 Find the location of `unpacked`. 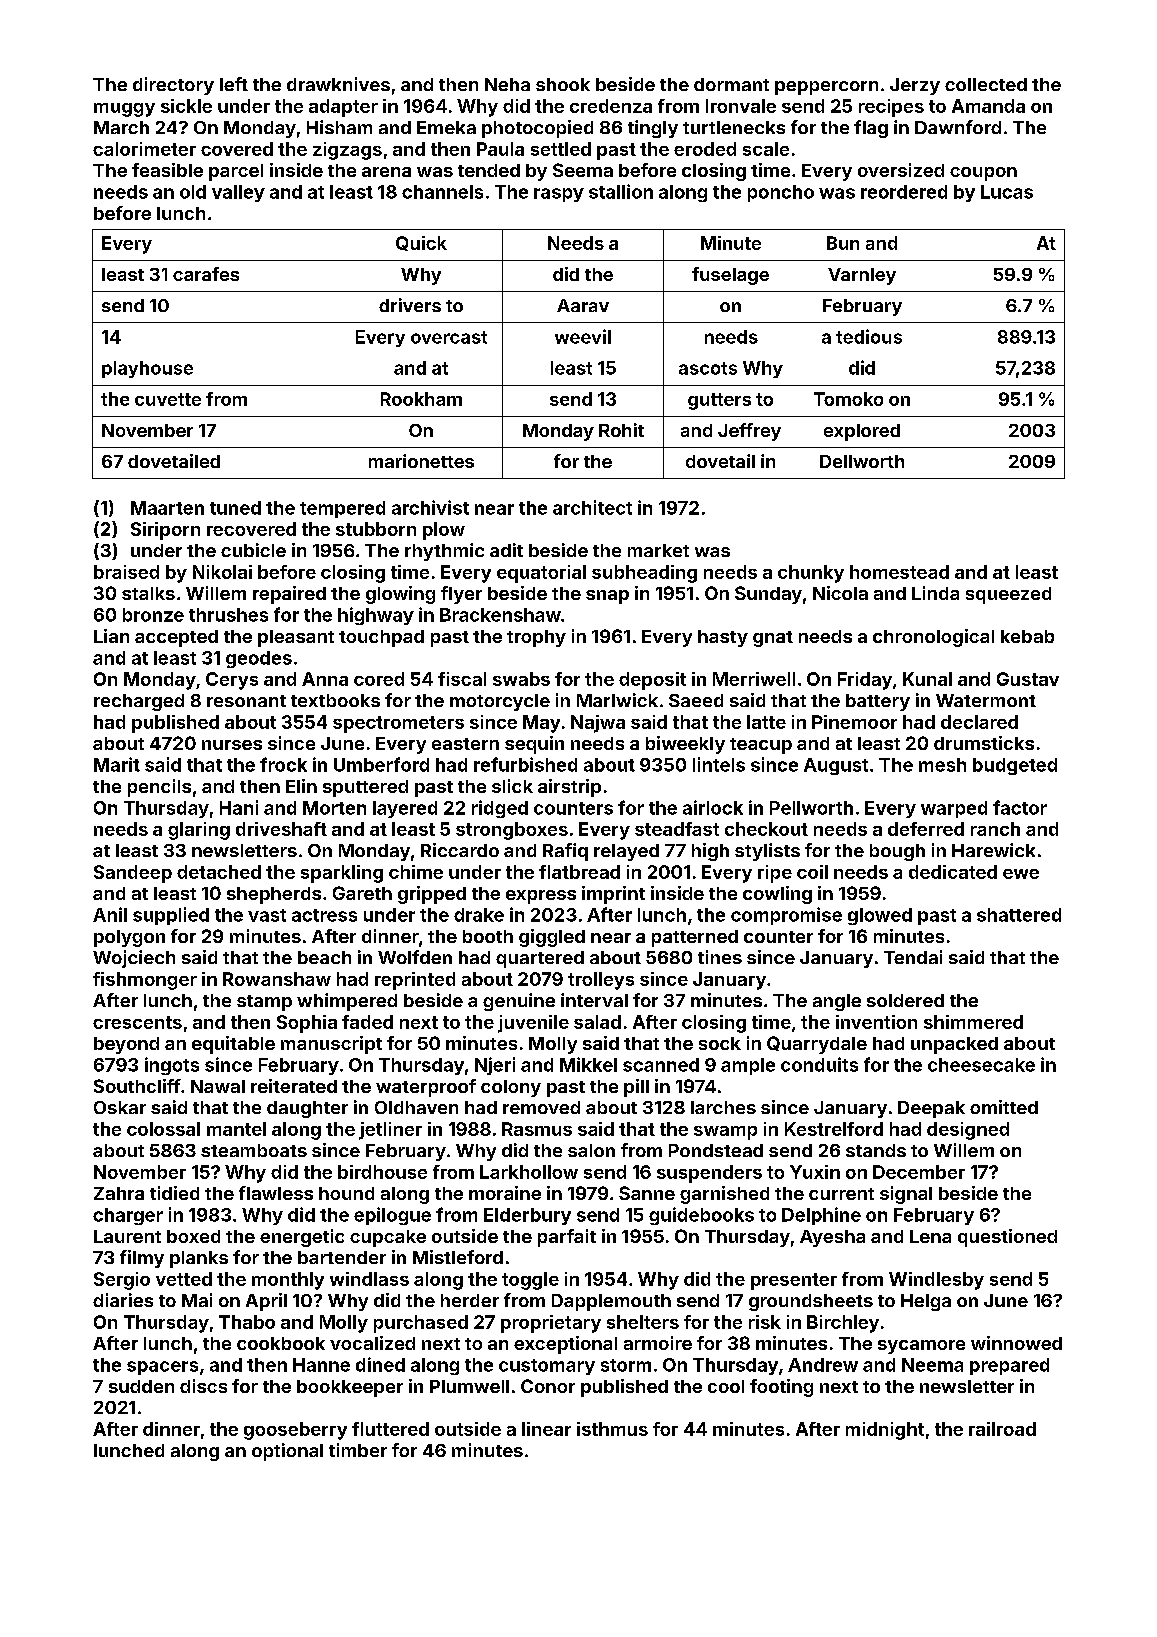

unpacked is located at coordinates (954, 1045).
